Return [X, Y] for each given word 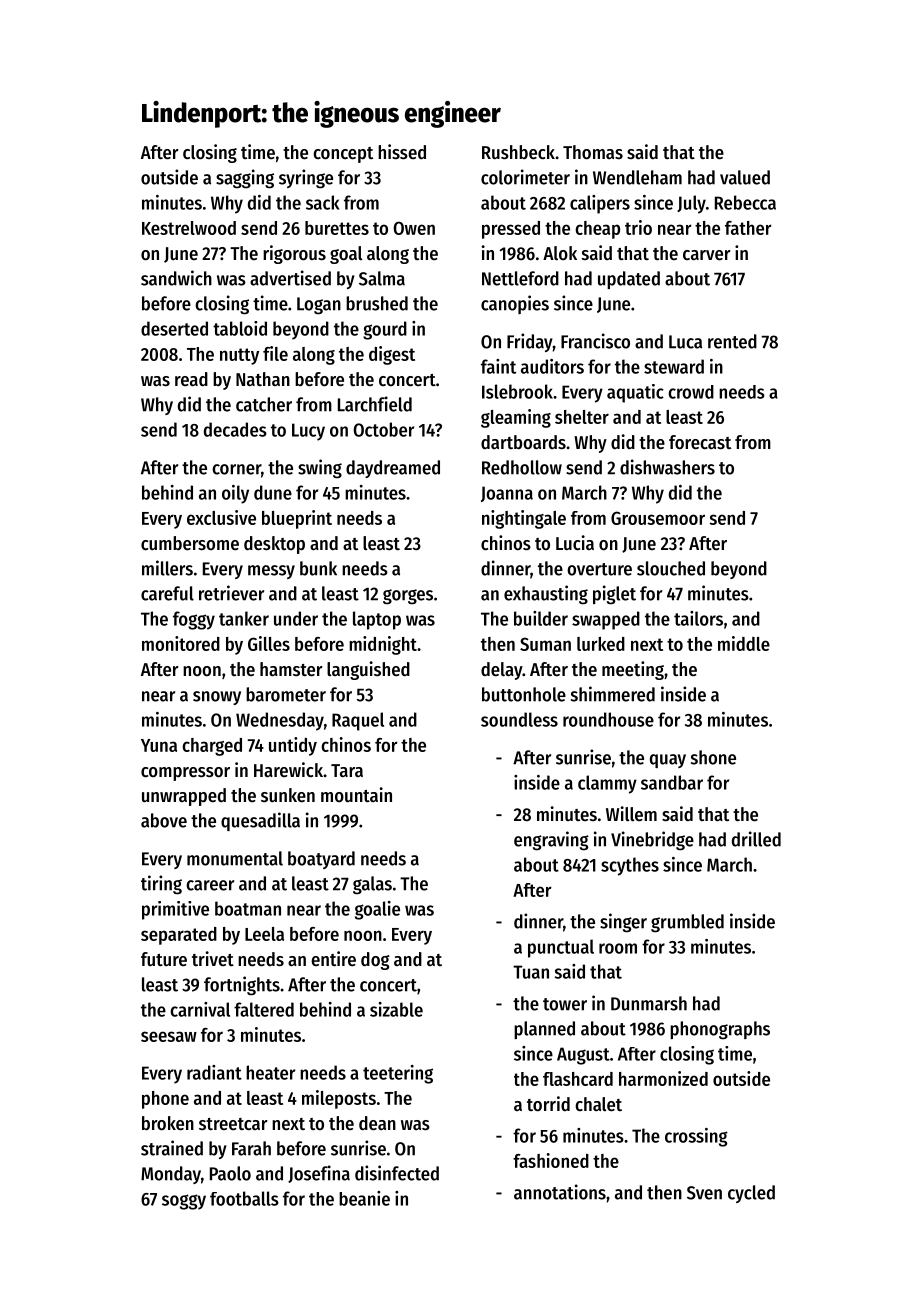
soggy [184, 1202]
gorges [408, 597]
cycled [751, 1194]
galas [372, 885]
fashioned [551, 1160]
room [618, 948]
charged [212, 747]
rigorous [294, 254]
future [164, 959]
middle [744, 643]
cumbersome [190, 543]
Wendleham [637, 177]
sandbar [672, 782]
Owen [414, 228]
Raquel [358, 721]
